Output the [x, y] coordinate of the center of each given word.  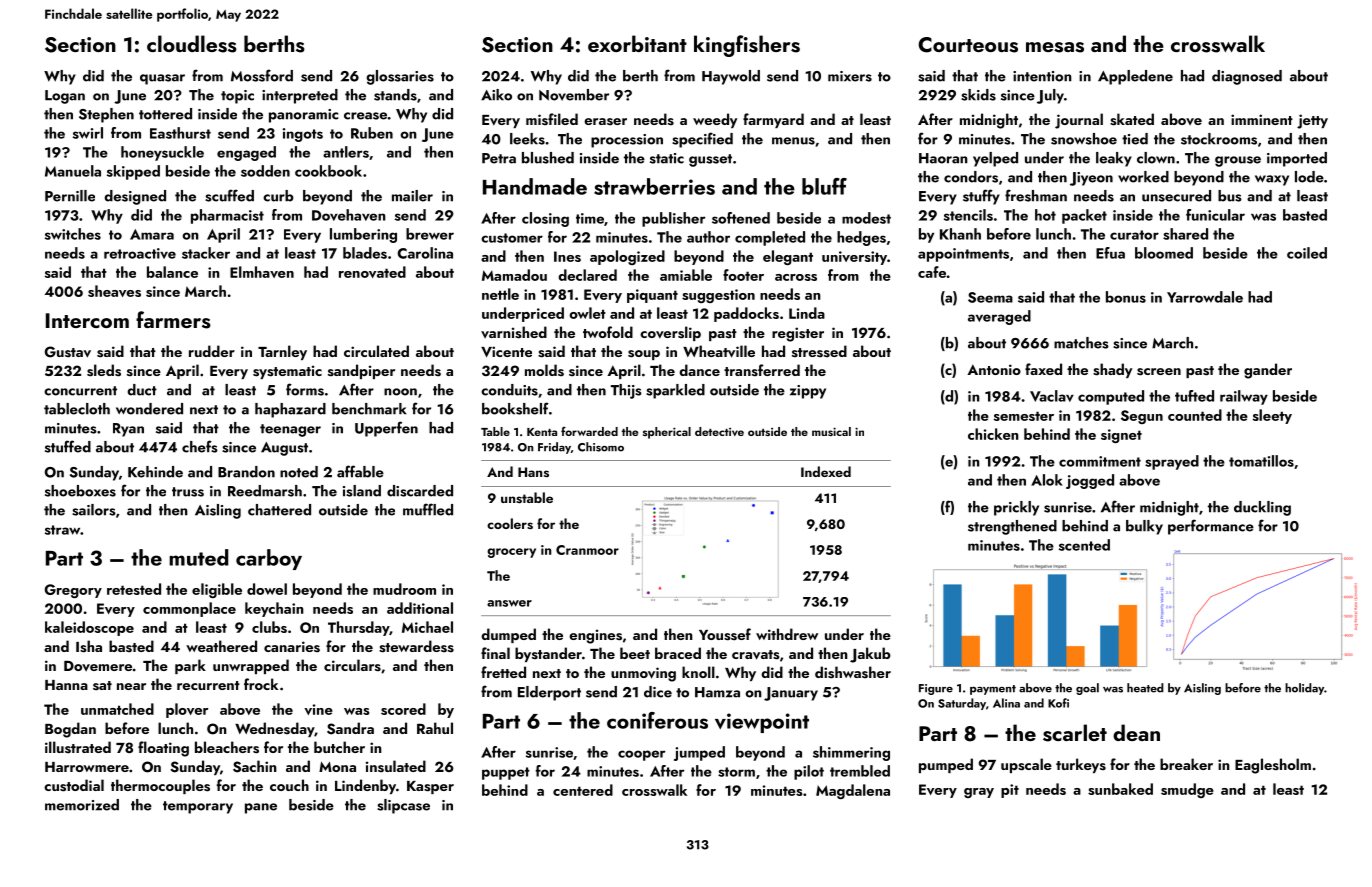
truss [188, 492]
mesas [1055, 47]
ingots [303, 135]
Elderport [549, 693]
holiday [1304, 689]
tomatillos [1261, 461]
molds [544, 370]
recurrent [208, 685]
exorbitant [637, 43]
